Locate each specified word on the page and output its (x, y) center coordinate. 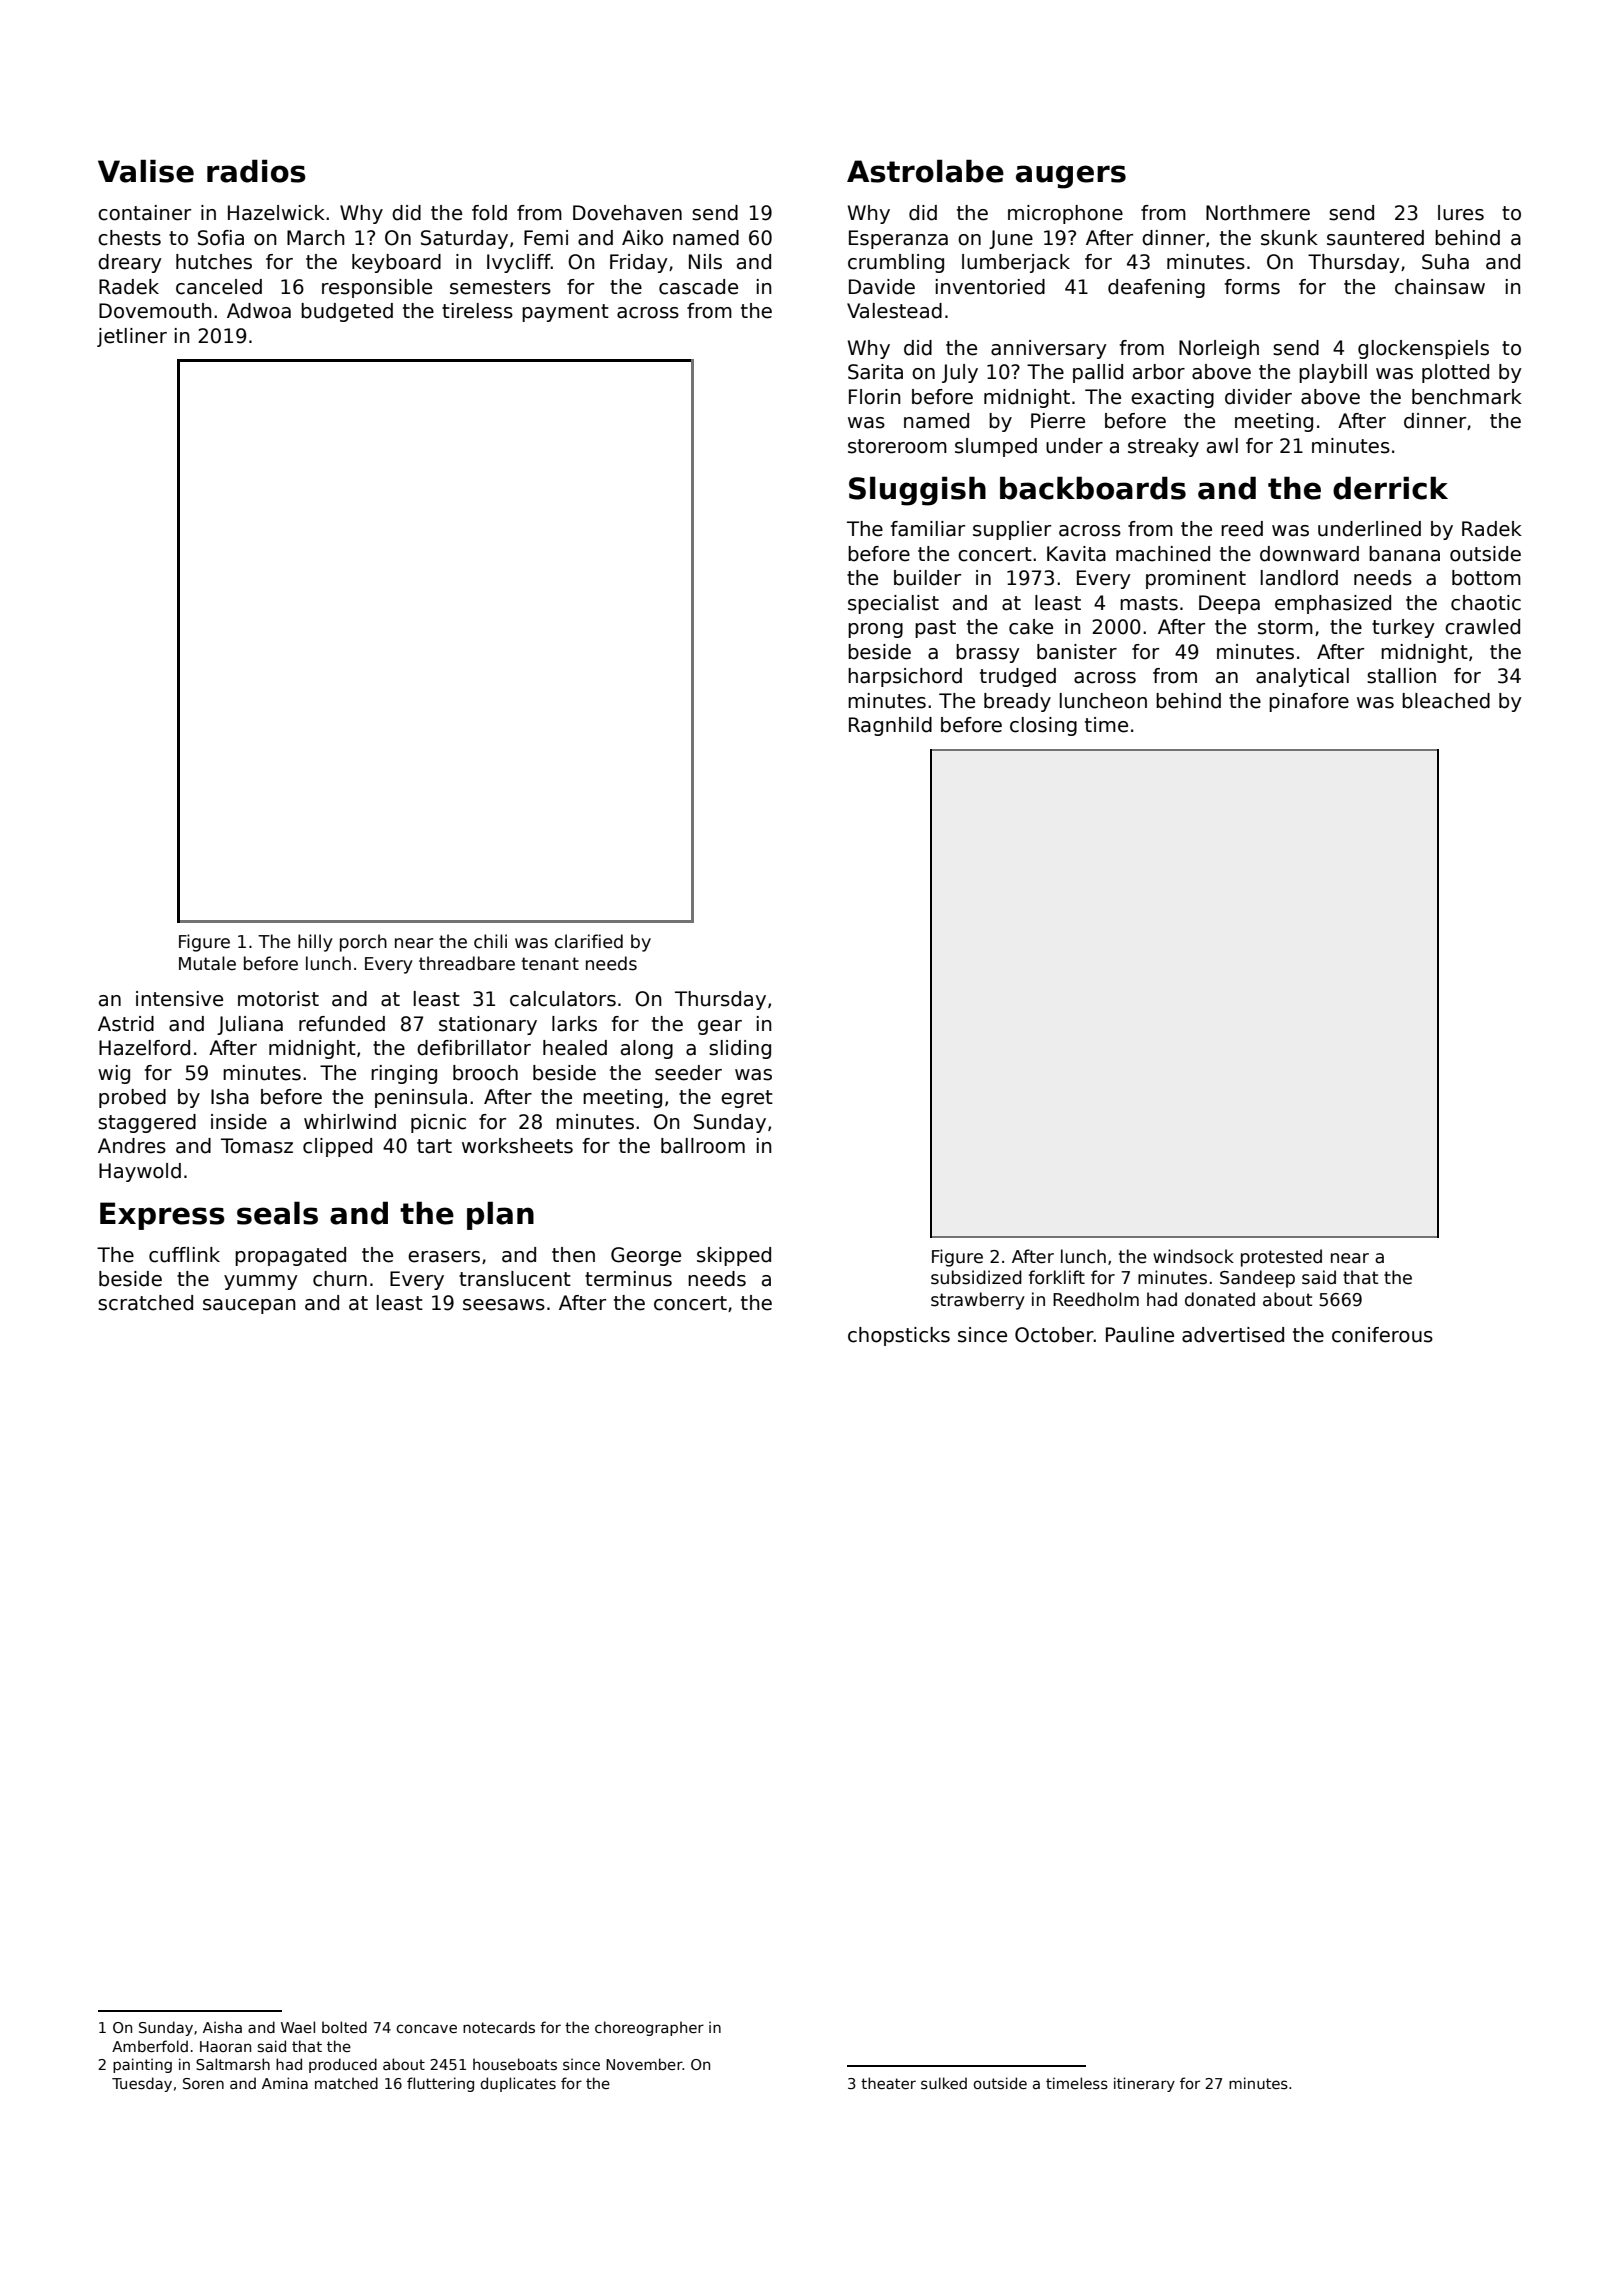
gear (720, 1027)
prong (875, 630)
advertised (1233, 1335)
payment (565, 313)
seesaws (504, 1305)
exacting (1172, 398)
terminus (628, 1279)
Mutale (207, 963)
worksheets (517, 1146)
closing (1043, 726)
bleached (1446, 701)
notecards (499, 2027)
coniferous (1382, 1335)
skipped (734, 1256)
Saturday (464, 239)
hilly (315, 943)
